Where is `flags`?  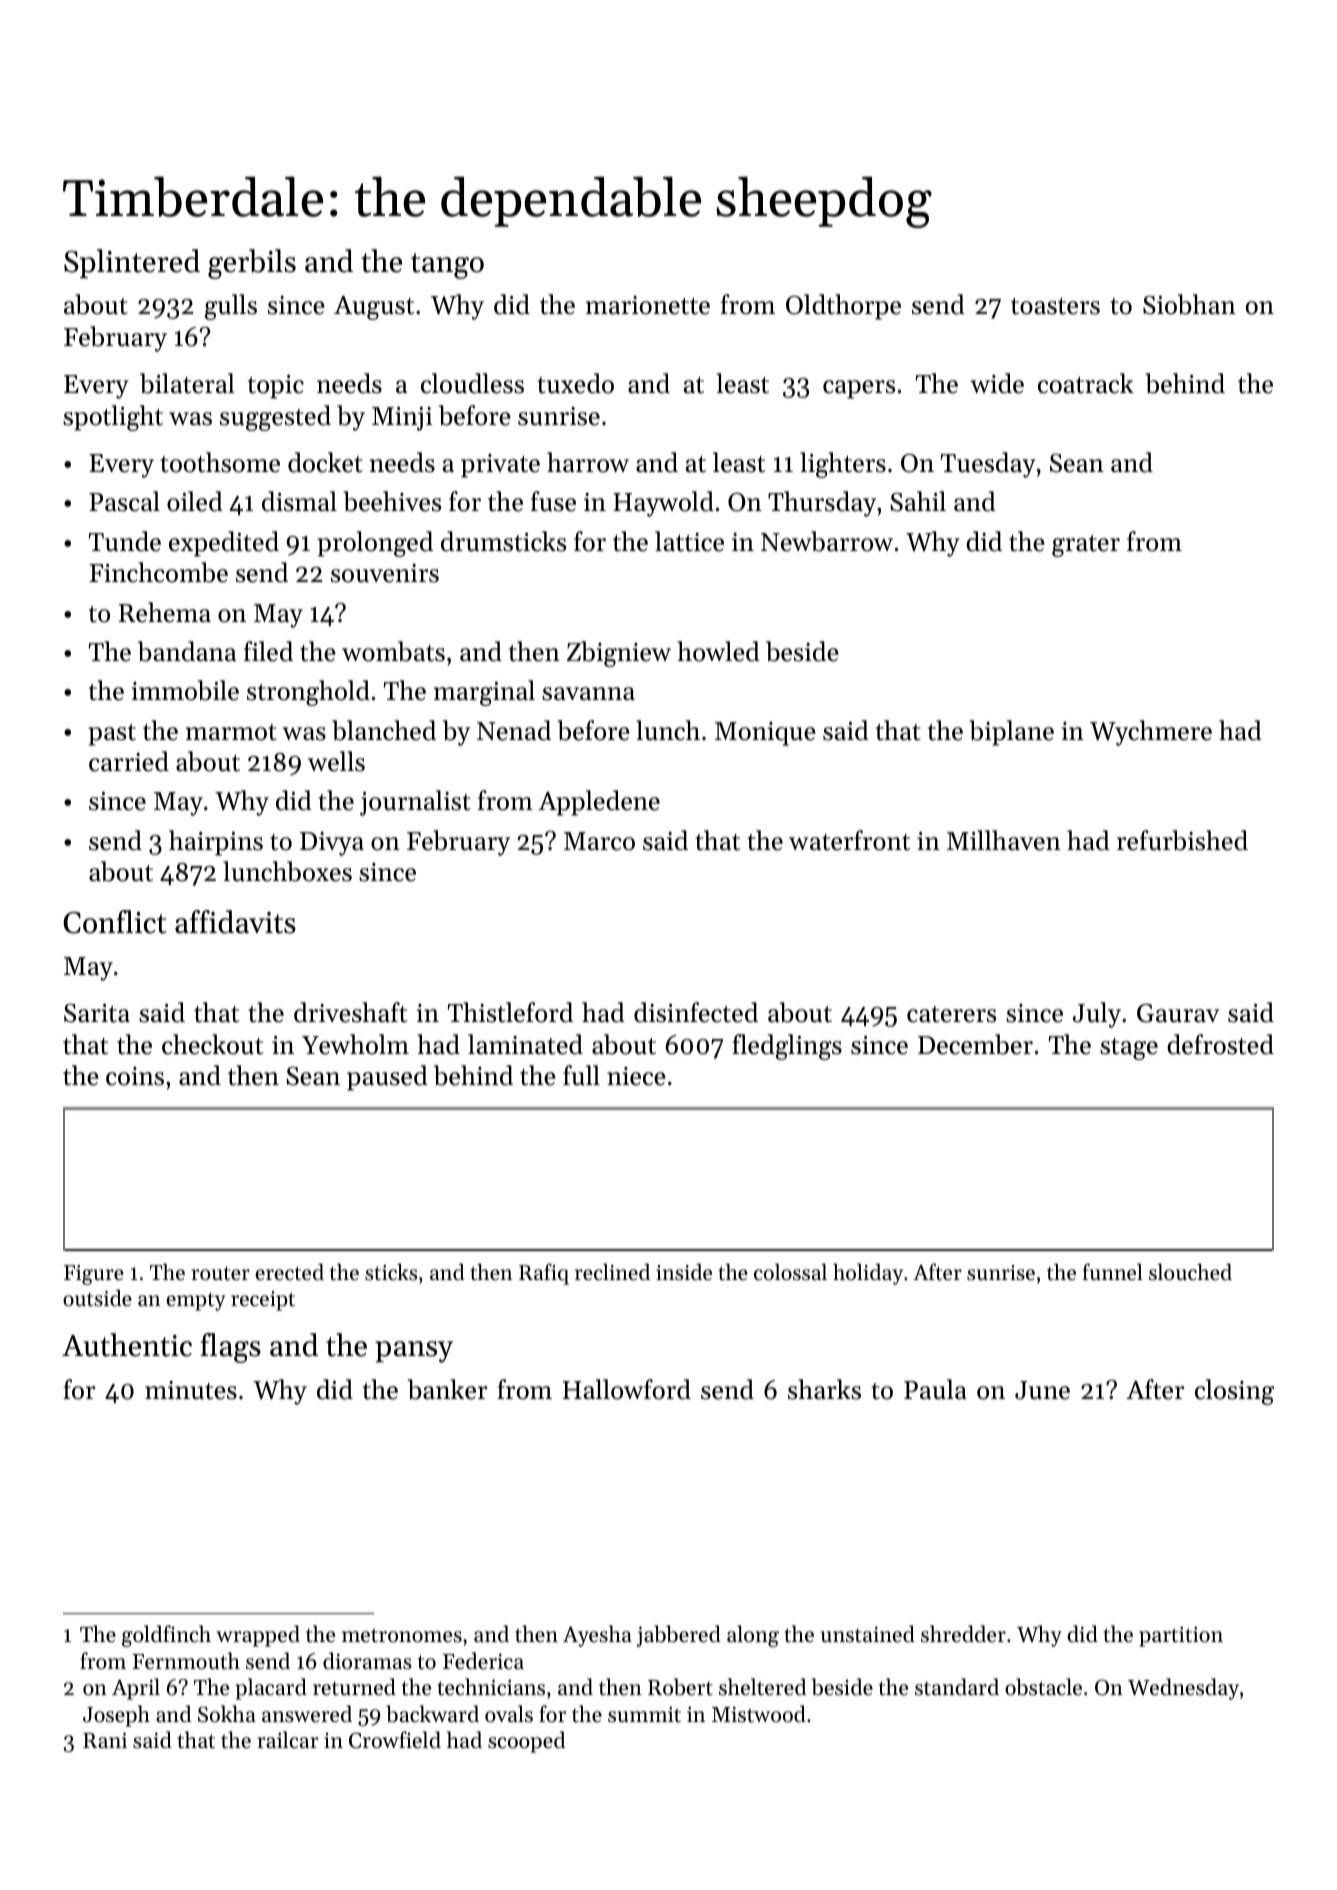 flags is located at coordinates (230, 1348).
